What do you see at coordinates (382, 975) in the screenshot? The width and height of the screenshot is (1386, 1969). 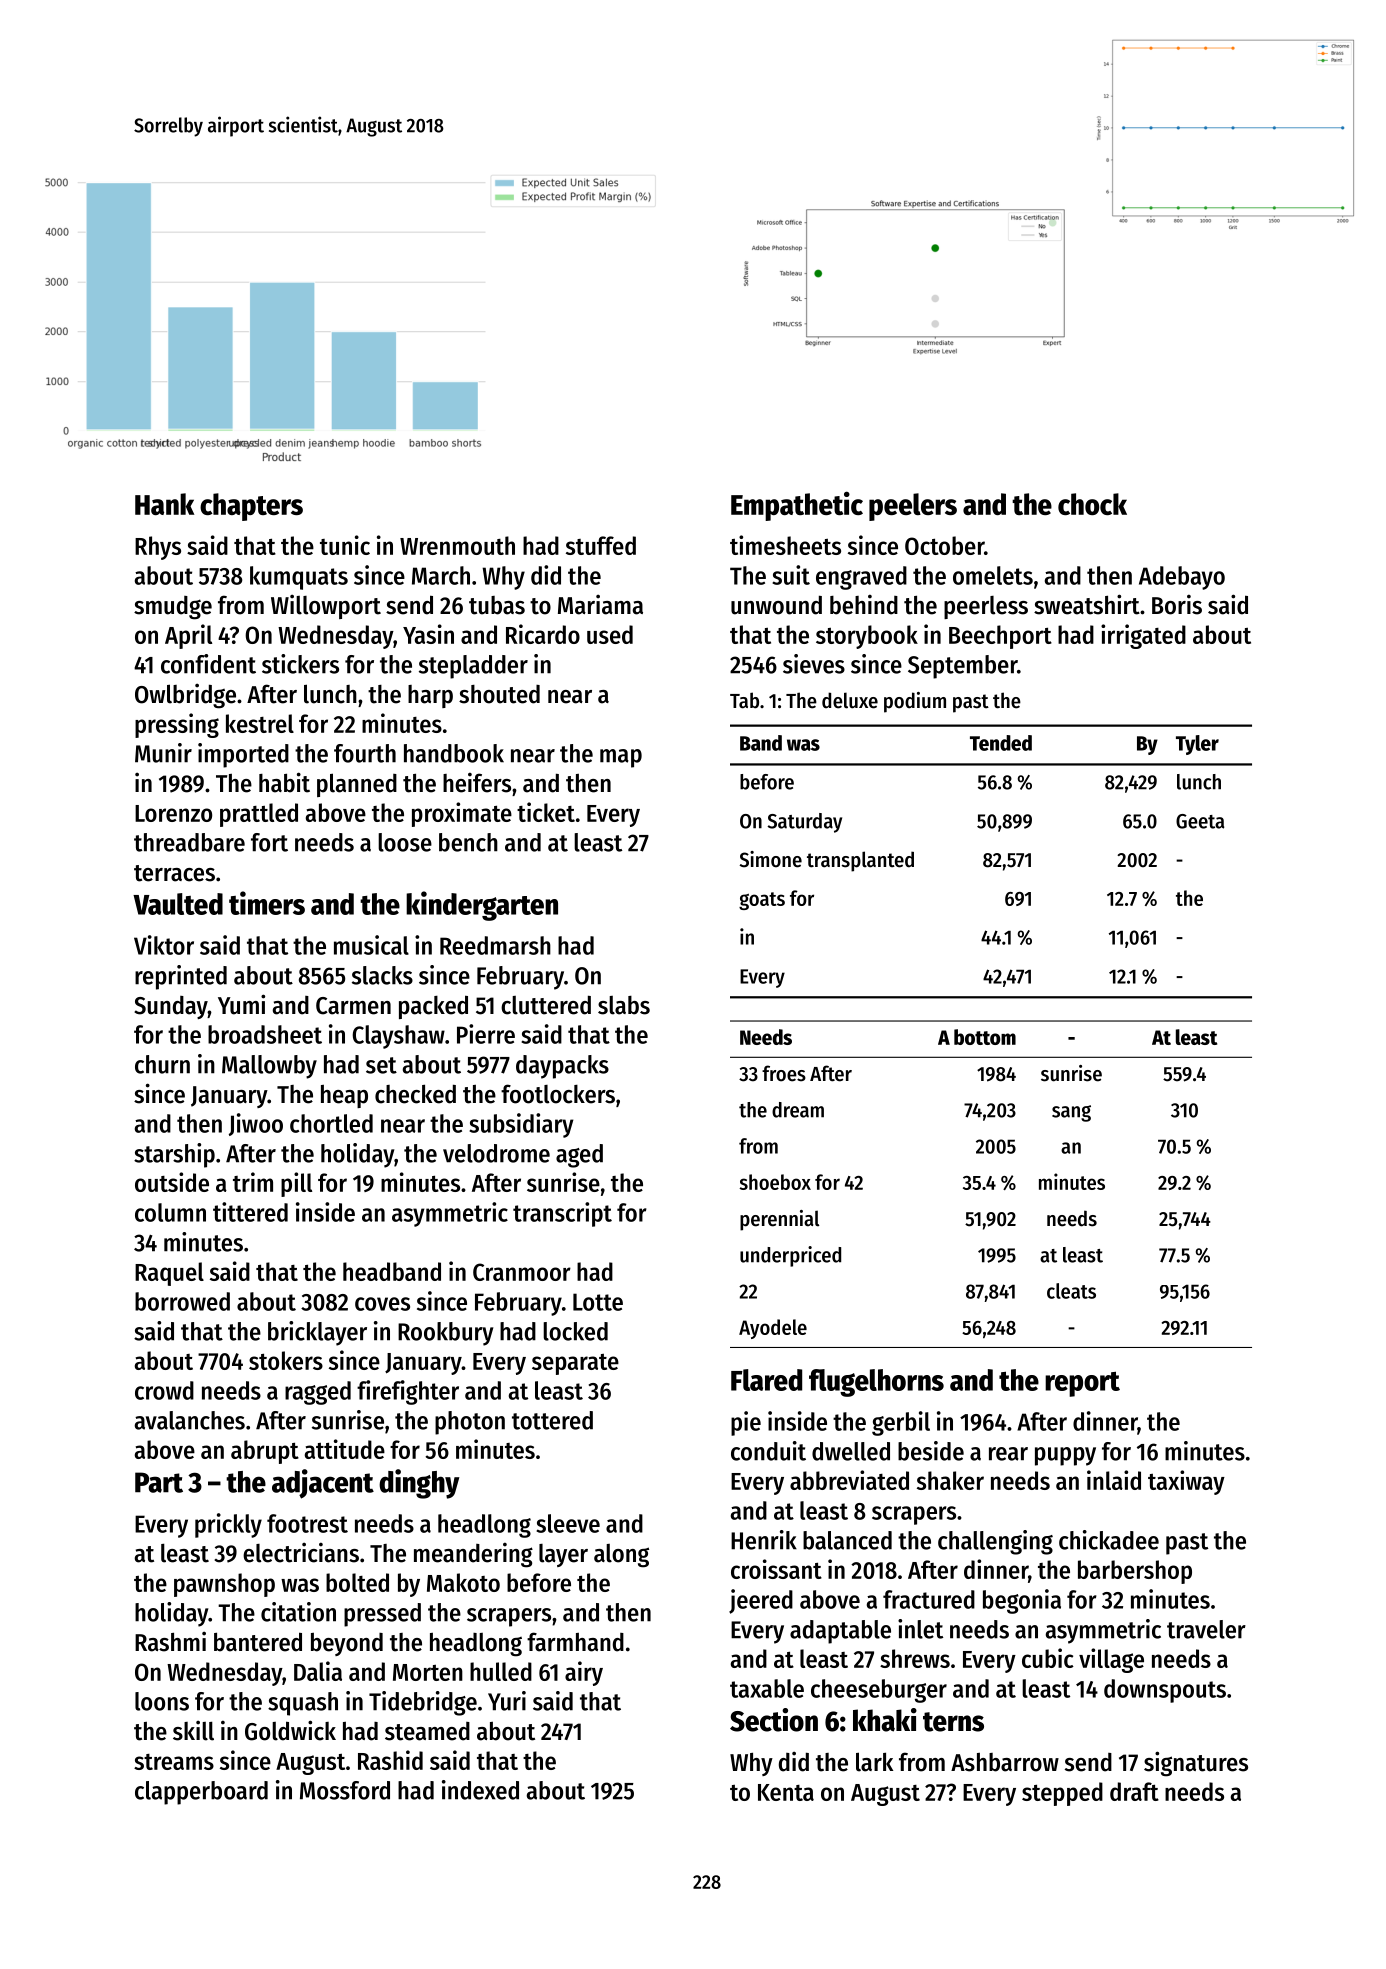 I see `slacks` at bounding box center [382, 975].
